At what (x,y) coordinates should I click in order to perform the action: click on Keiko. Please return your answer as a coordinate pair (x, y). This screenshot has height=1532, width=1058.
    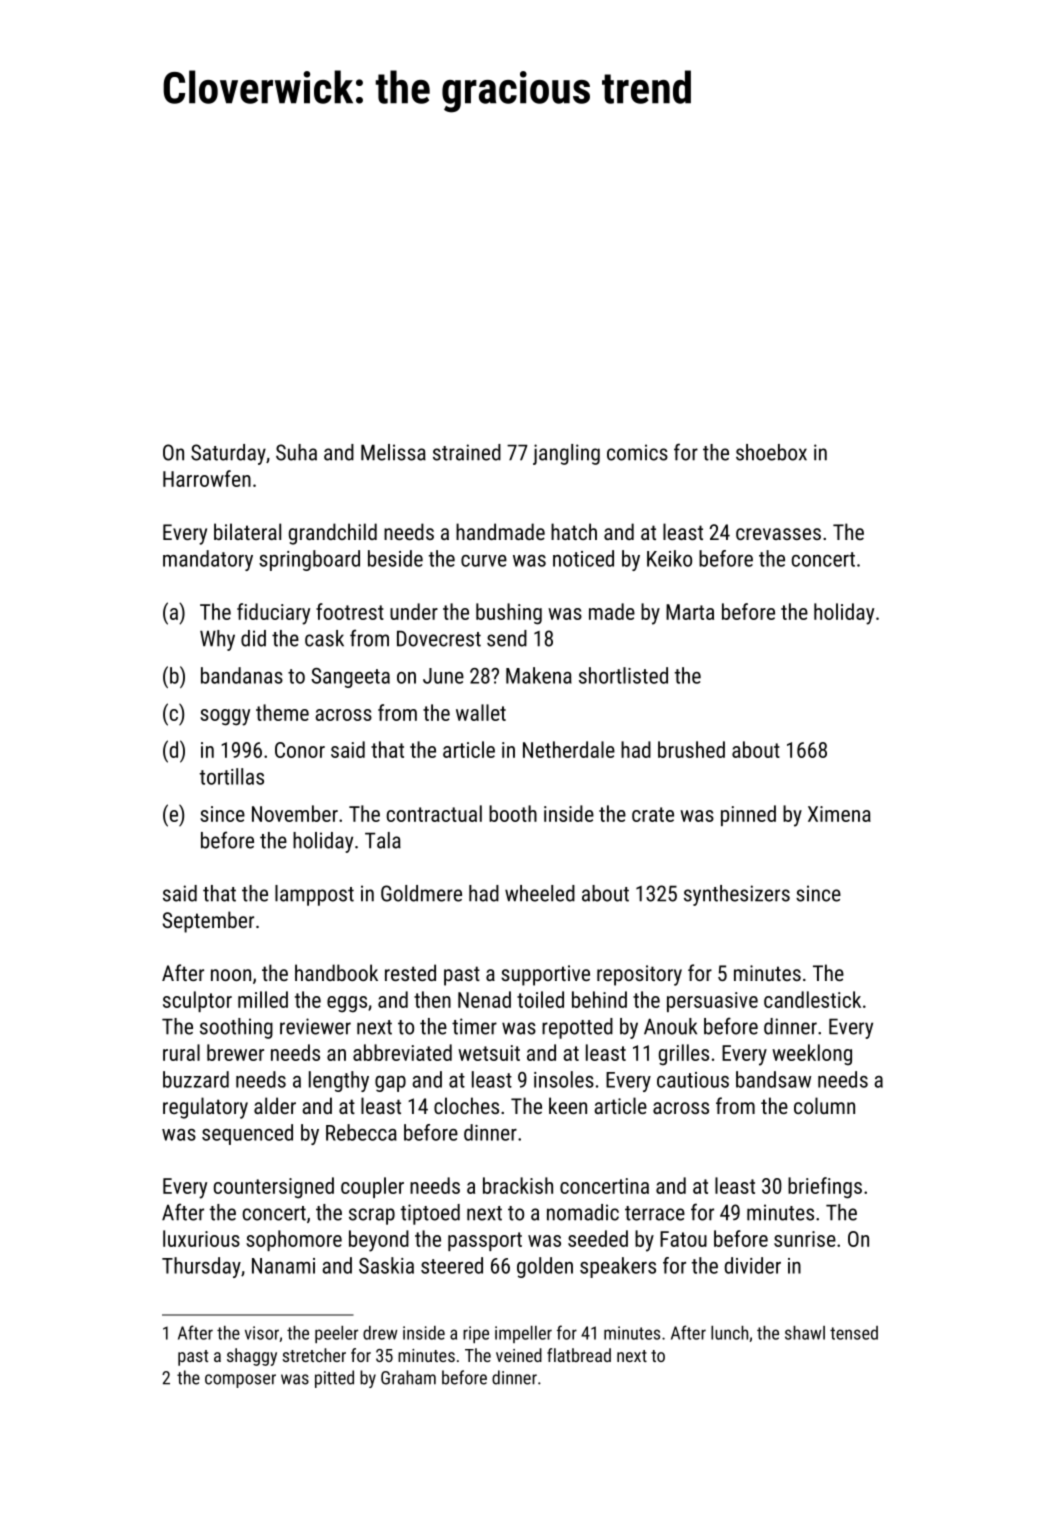
    Looking at the image, I should click on (669, 558).
